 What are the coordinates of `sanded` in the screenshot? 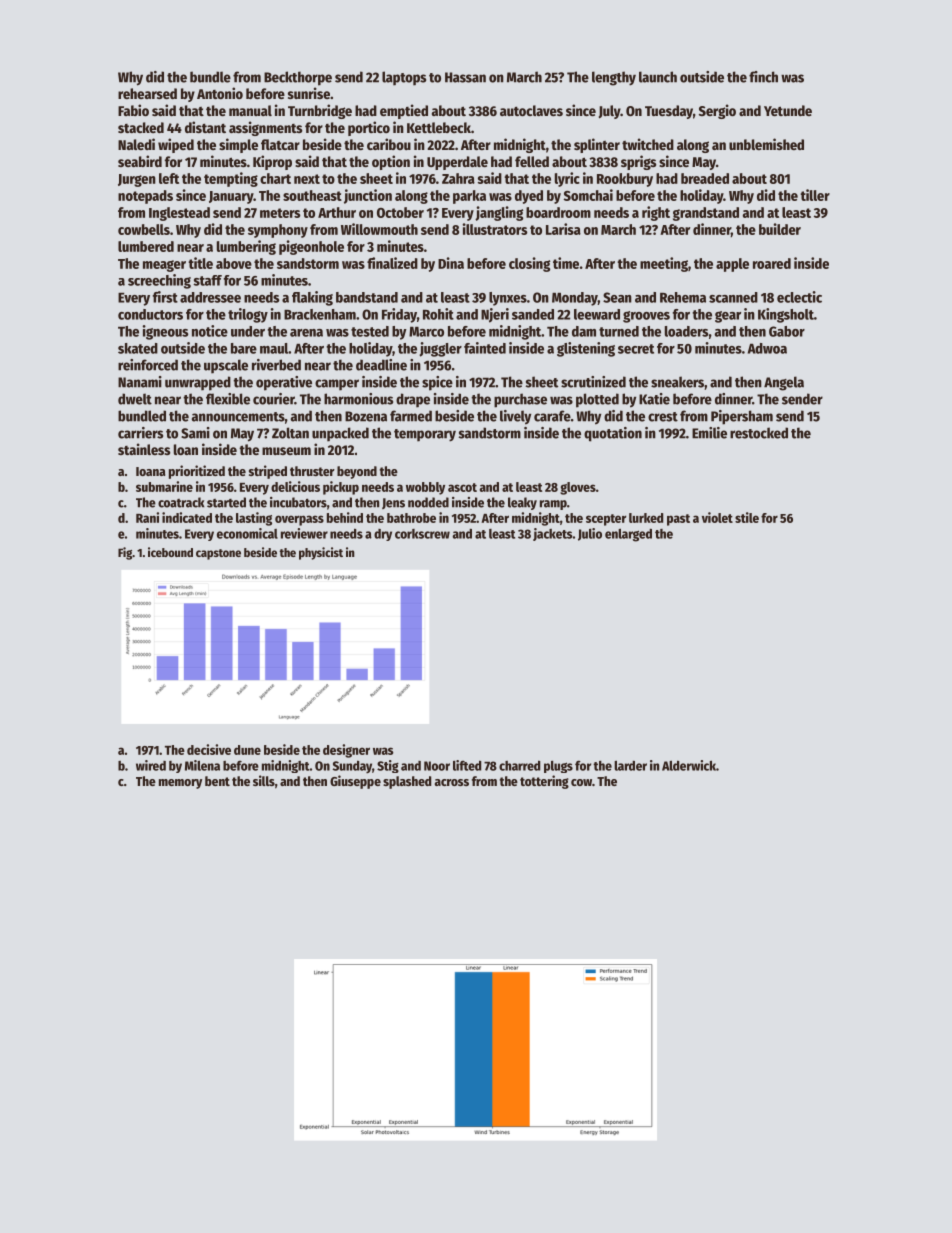 It's located at (533, 314).
